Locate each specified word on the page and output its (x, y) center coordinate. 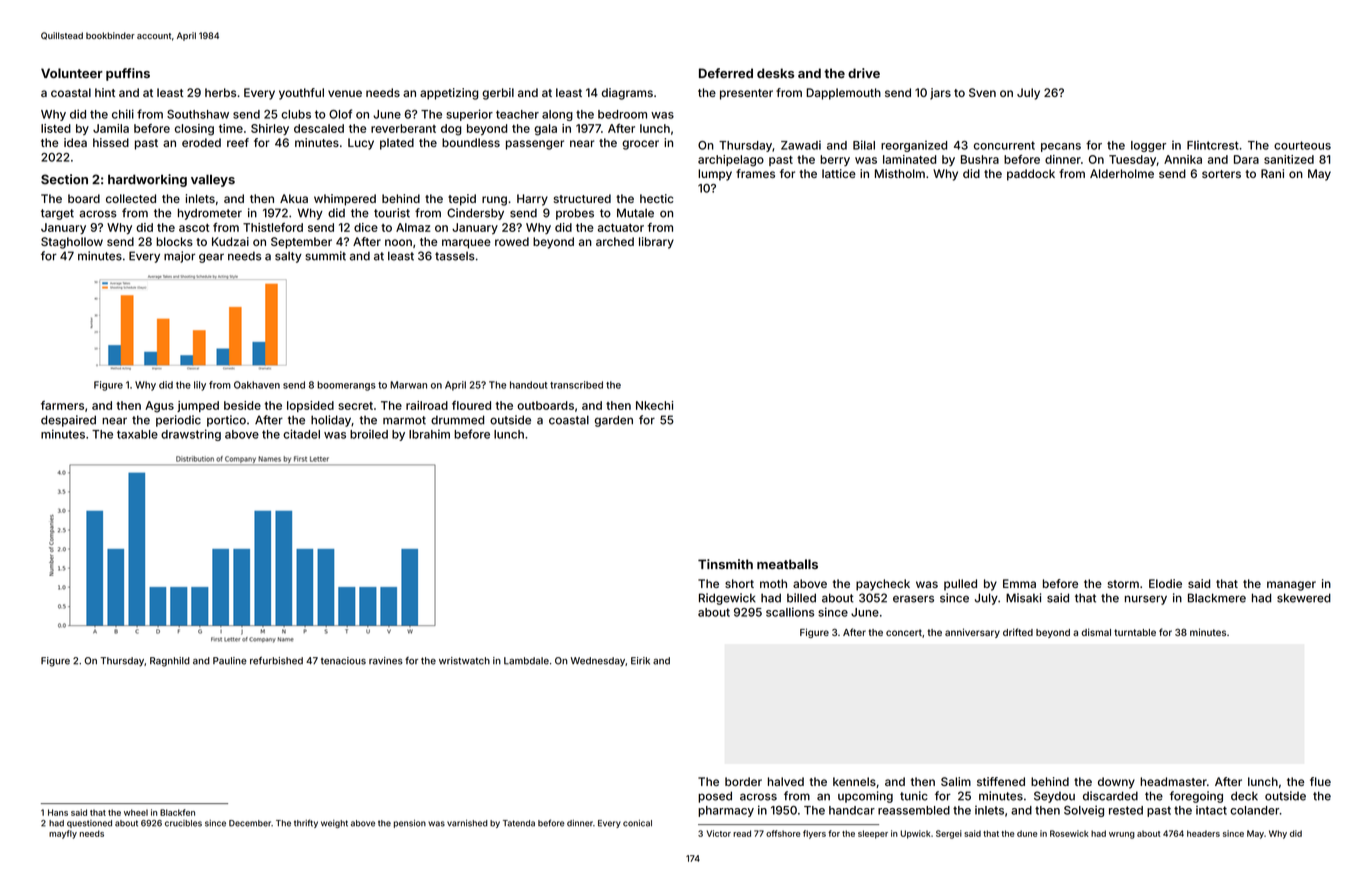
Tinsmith (725, 564)
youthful (301, 94)
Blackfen (177, 812)
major (179, 257)
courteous (1302, 145)
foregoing (1196, 797)
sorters (1221, 174)
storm (1123, 584)
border (743, 781)
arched (615, 241)
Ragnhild (170, 662)
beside (242, 405)
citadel (301, 434)
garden (614, 421)
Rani (1272, 173)
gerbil (498, 94)
